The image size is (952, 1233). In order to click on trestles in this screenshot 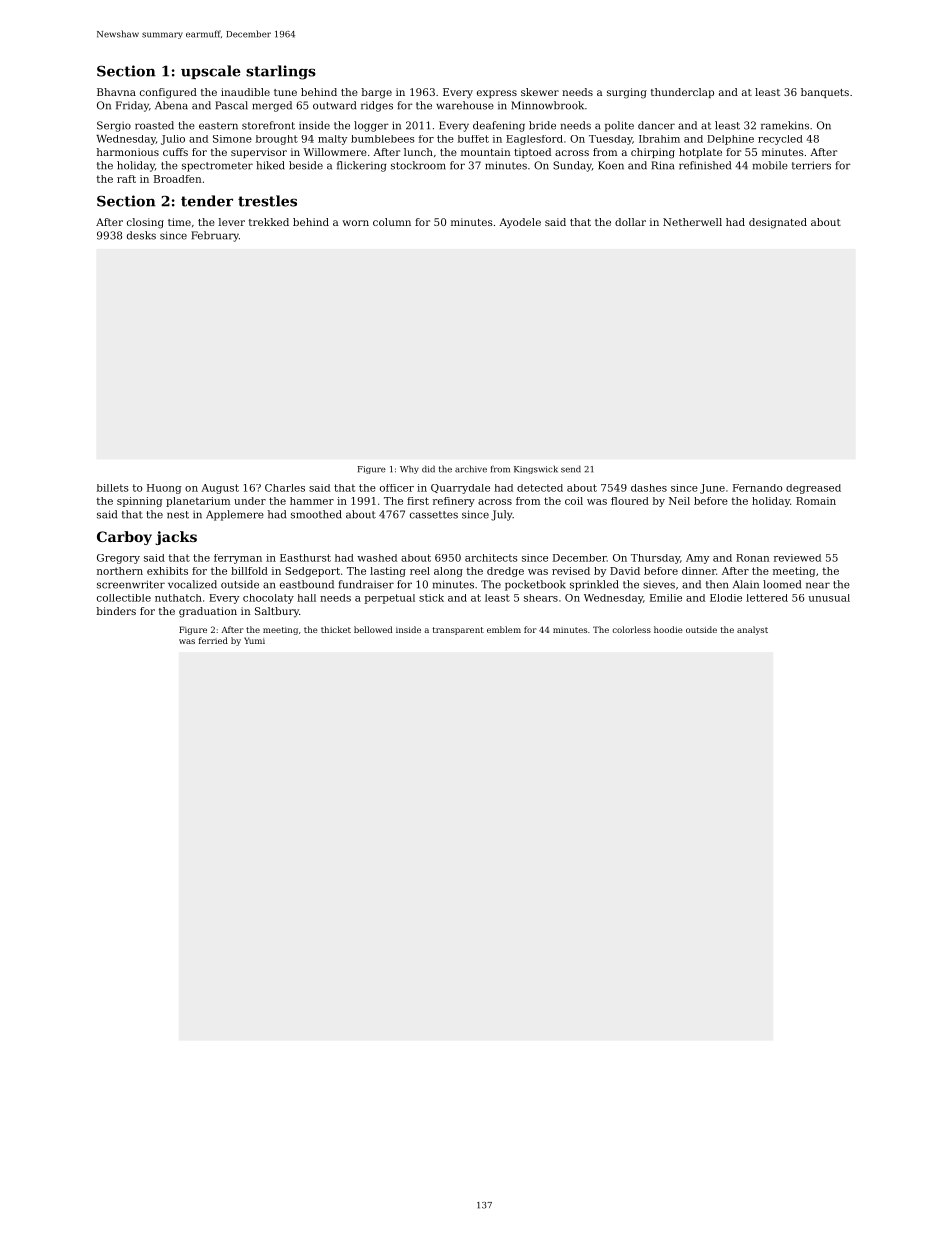, I will do `click(267, 201)`.
